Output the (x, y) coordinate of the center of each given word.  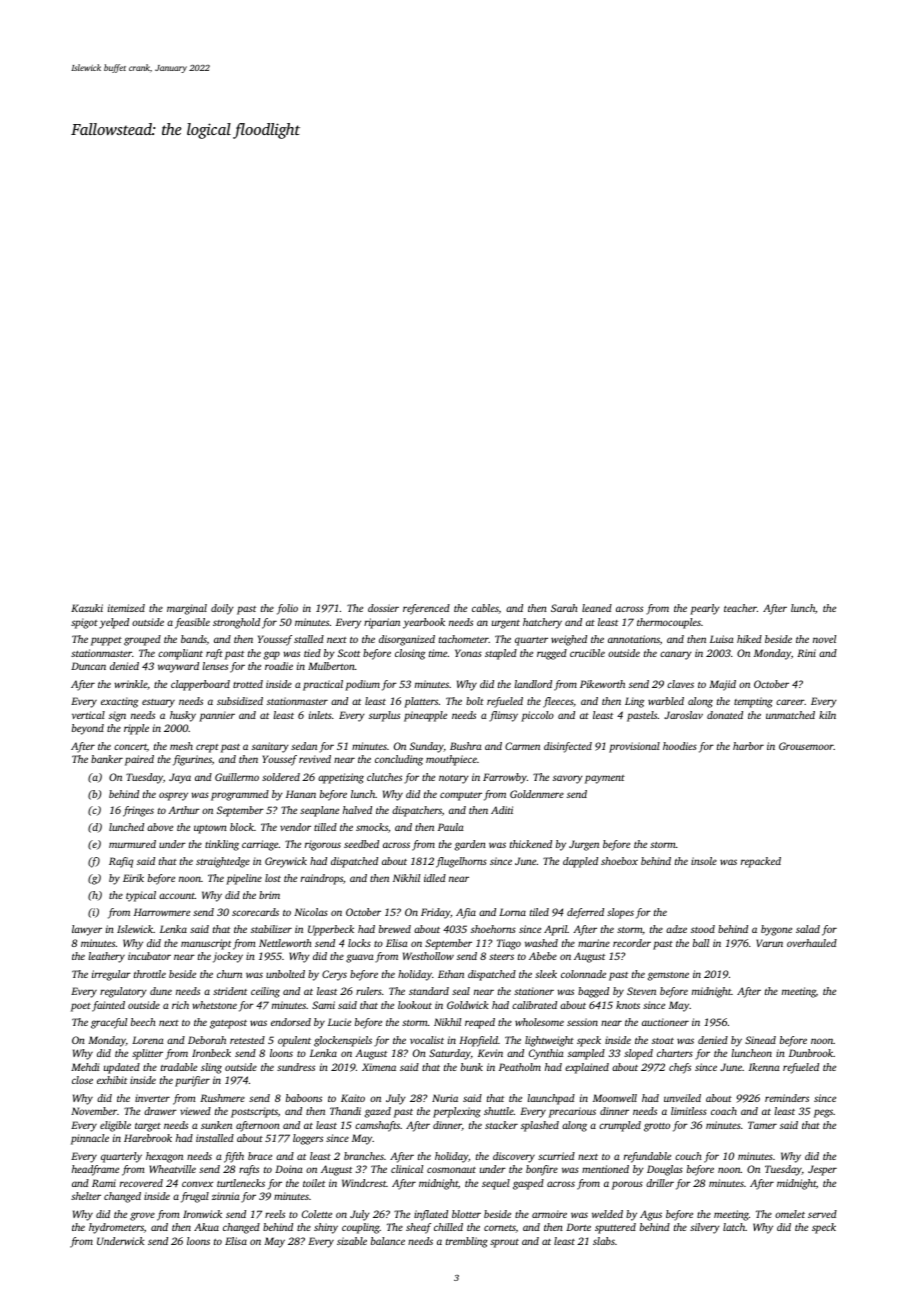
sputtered (615, 1228)
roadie (279, 666)
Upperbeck (331, 930)
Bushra (466, 746)
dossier (383, 608)
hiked (749, 639)
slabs (604, 1241)
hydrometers (116, 1228)
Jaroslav (683, 715)
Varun (769, 943)
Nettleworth (285, 943)
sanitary (270, 747)
